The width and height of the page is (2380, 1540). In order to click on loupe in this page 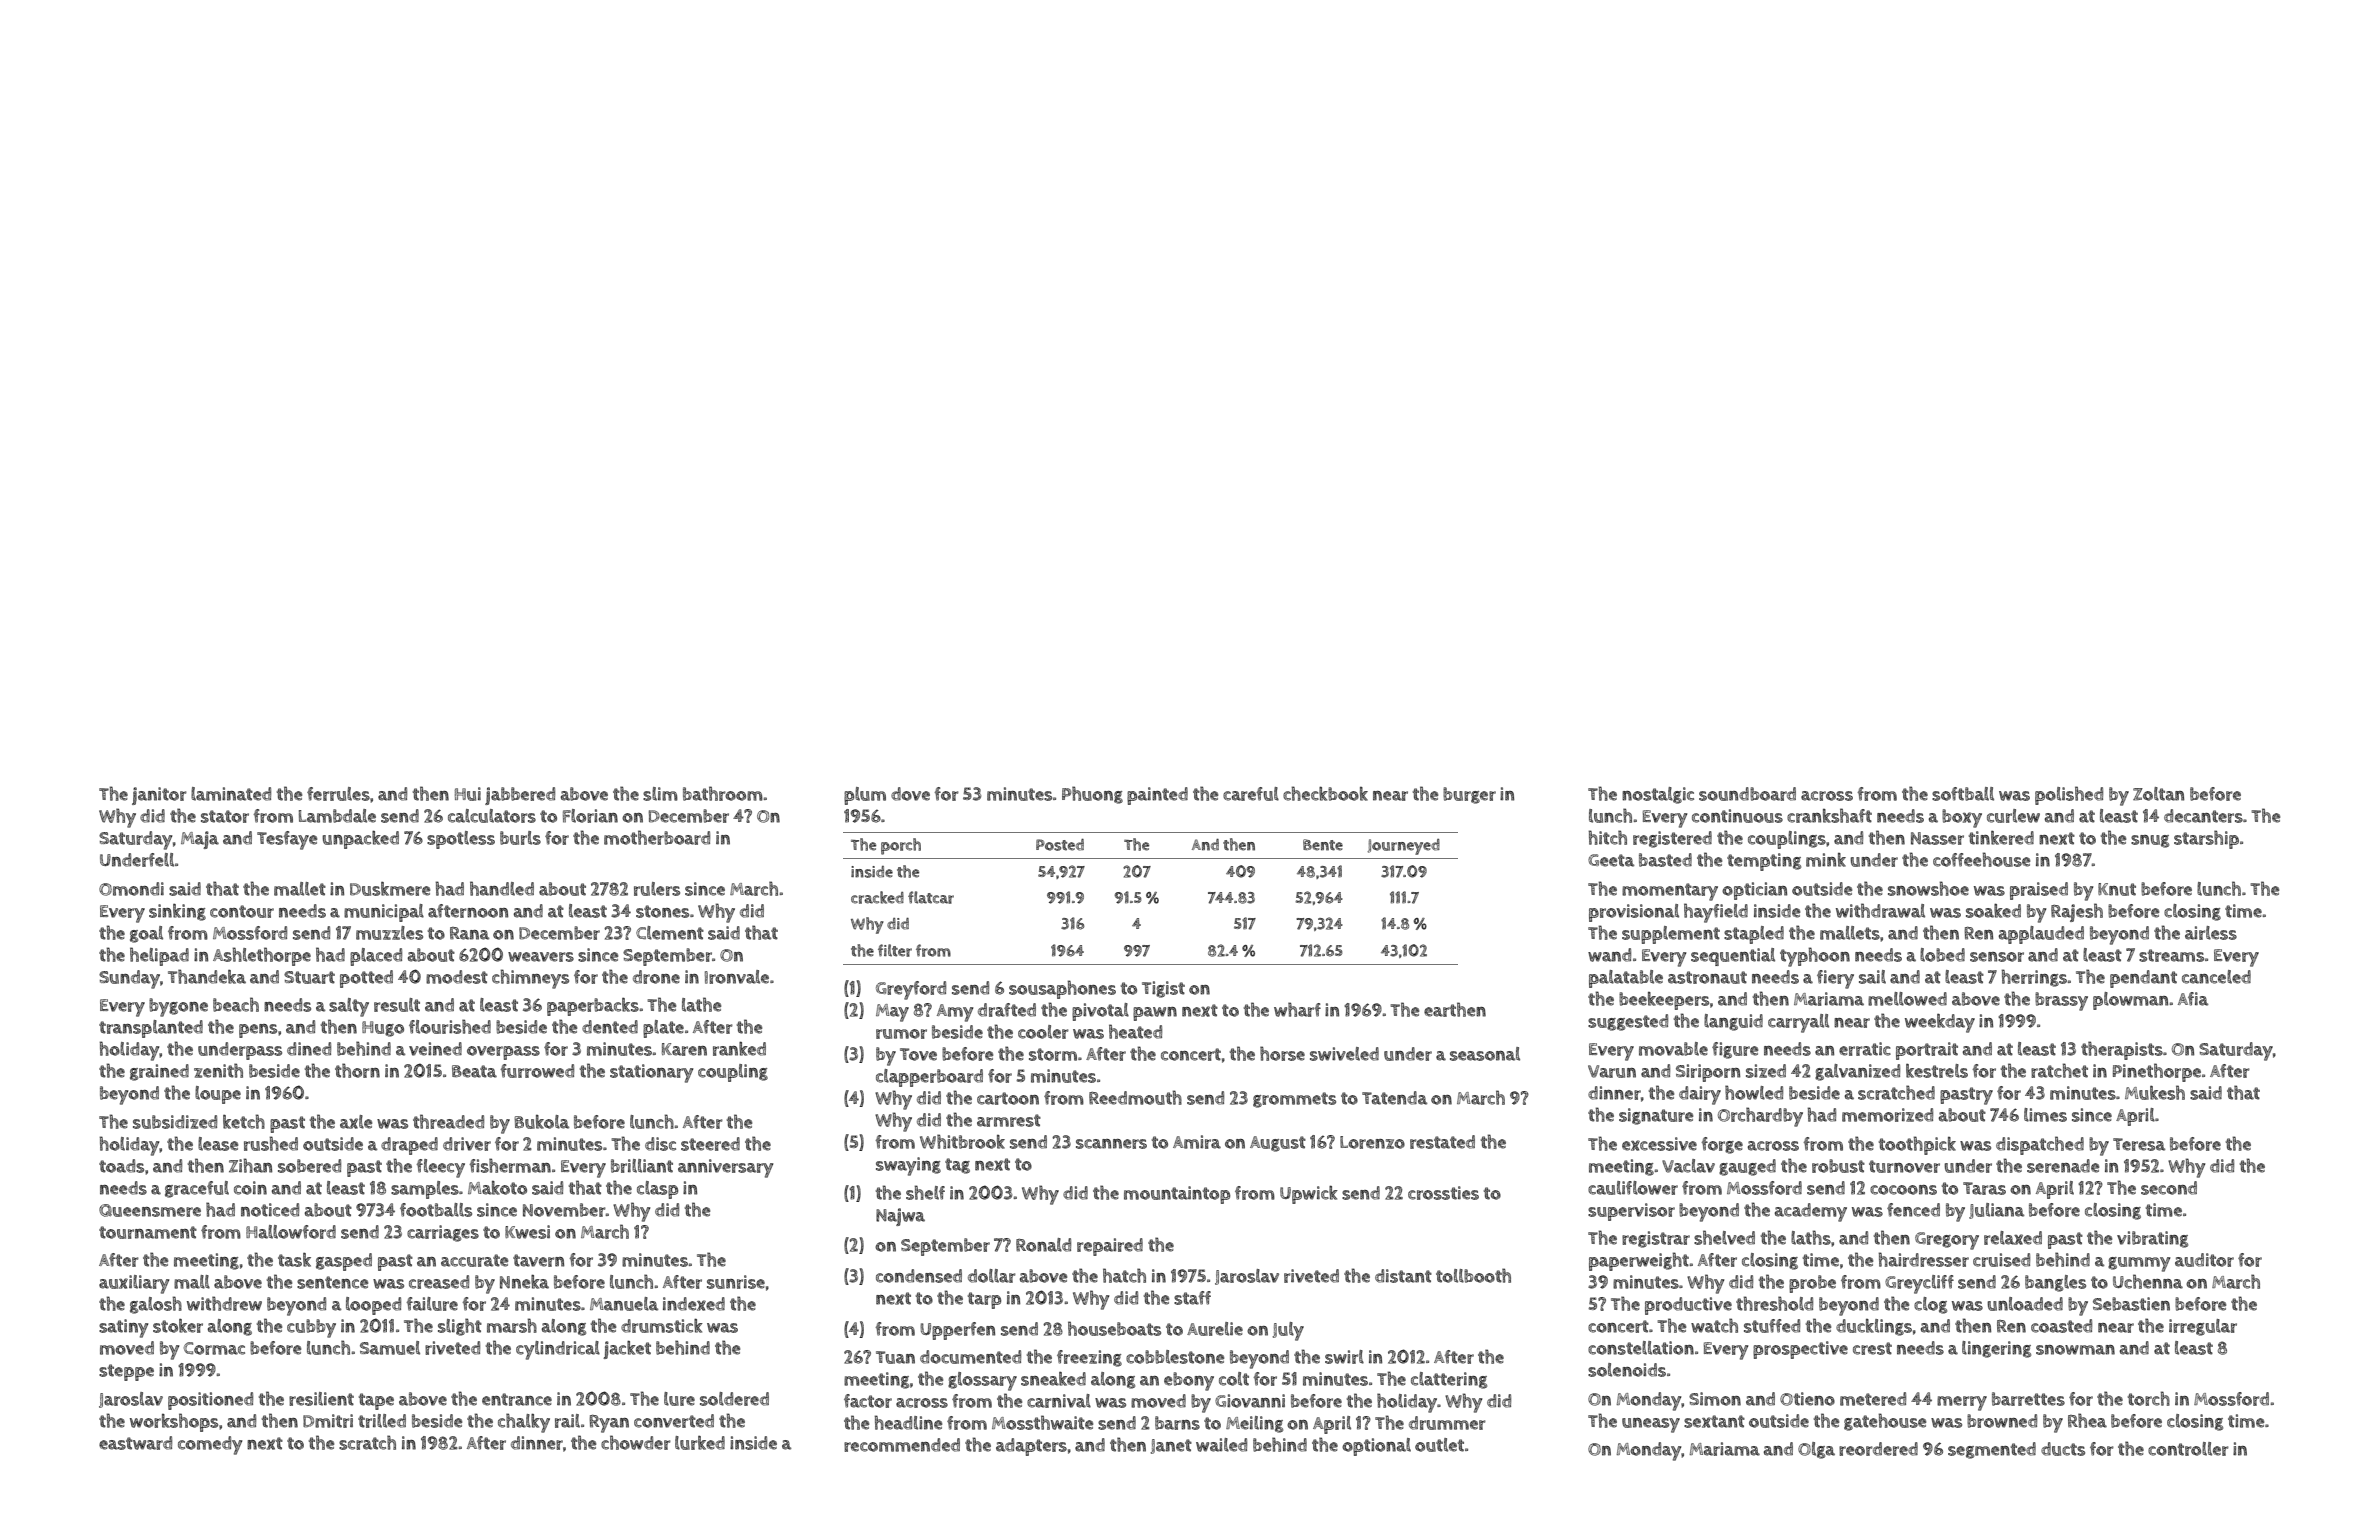, I will do `click(218, 1095)`.
